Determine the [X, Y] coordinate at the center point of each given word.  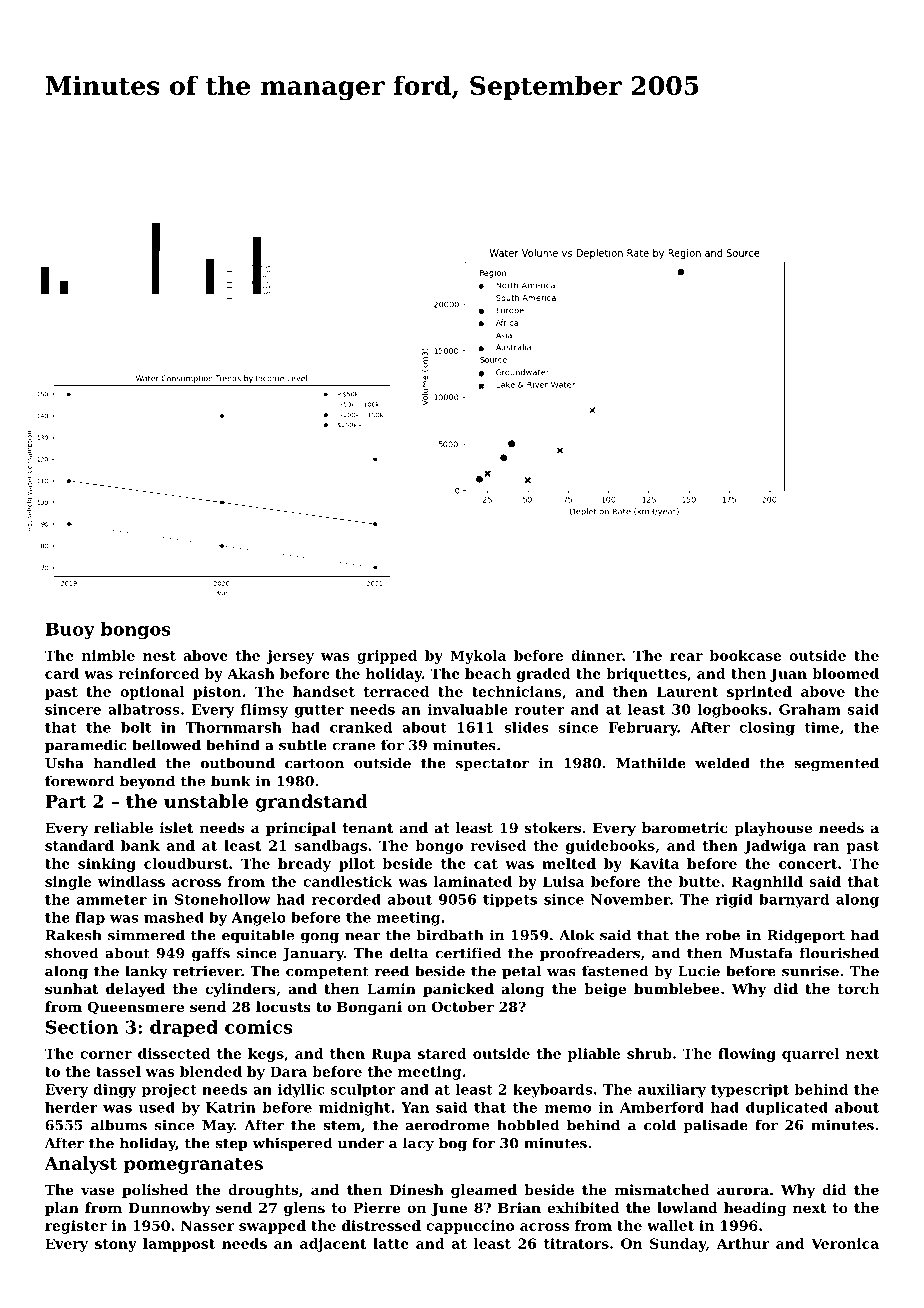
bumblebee [677, 988]
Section [82, 1027]
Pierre [377, 1207]
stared [442, 1053]
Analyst [80, 1165]
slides [526, 727]
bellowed [166, 745]
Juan [788, 675]
